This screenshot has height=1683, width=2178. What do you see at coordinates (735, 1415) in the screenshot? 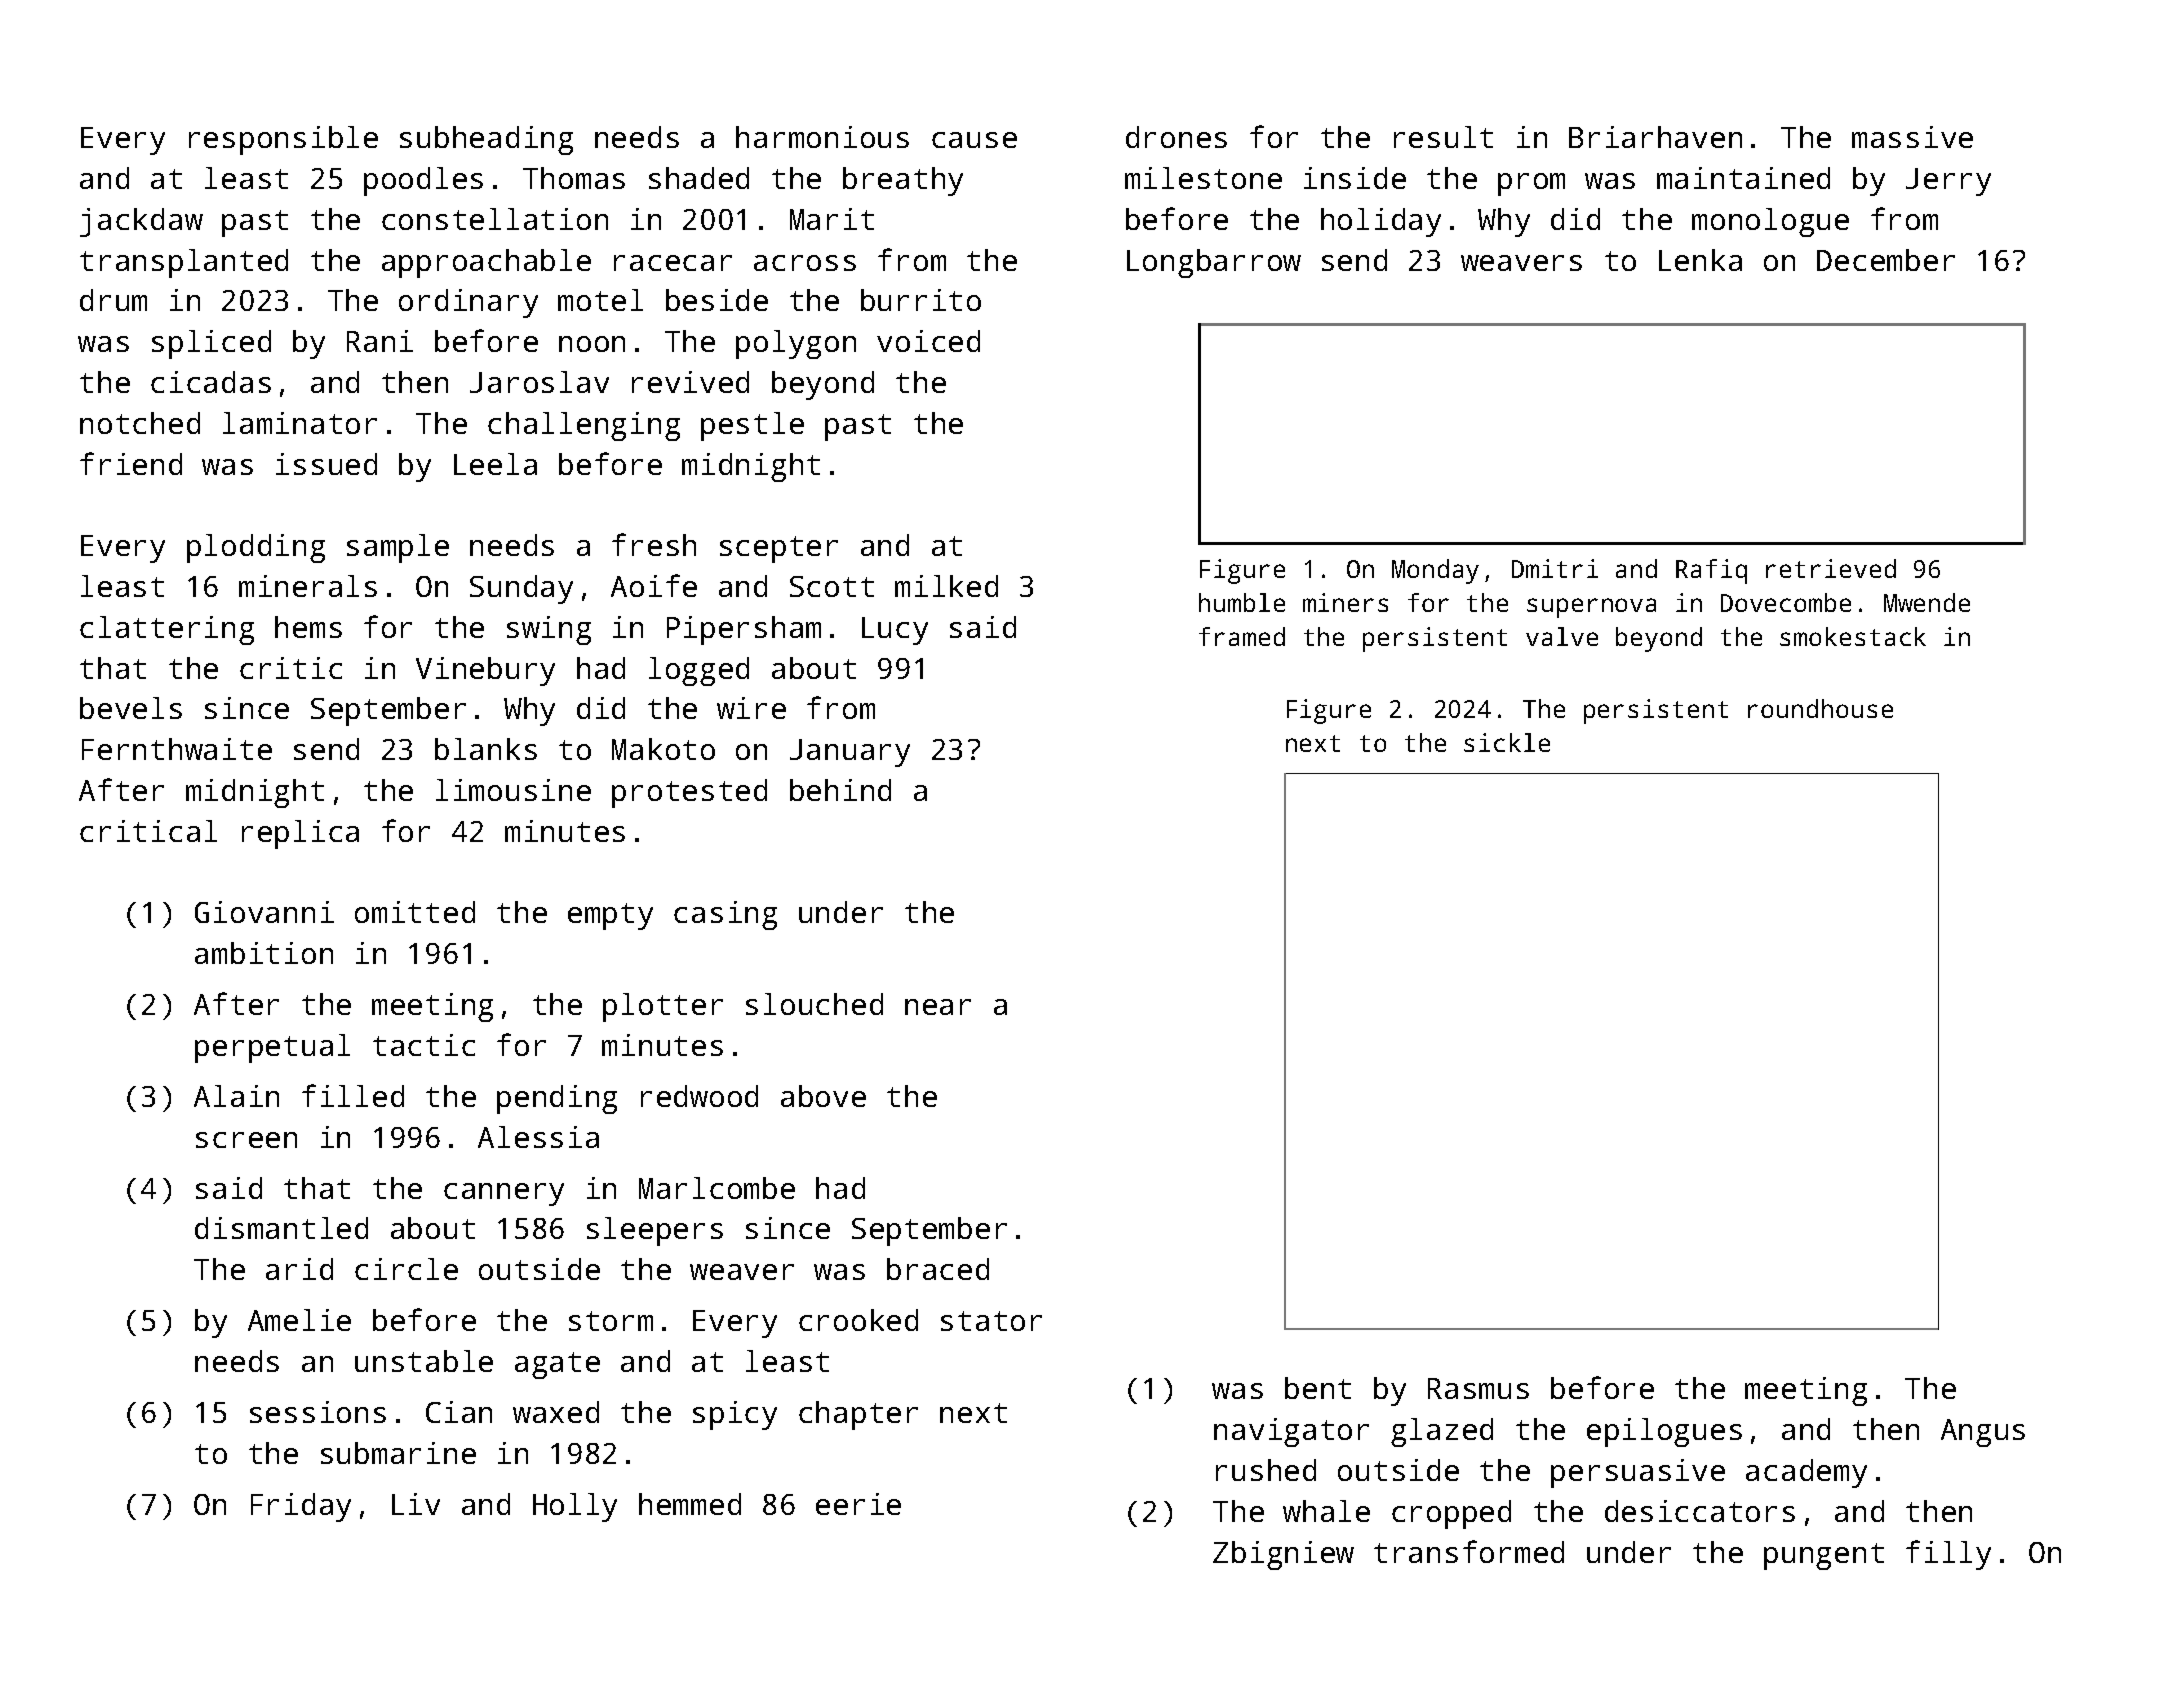
I see `spicy` at bounding box center [735, 1415].
